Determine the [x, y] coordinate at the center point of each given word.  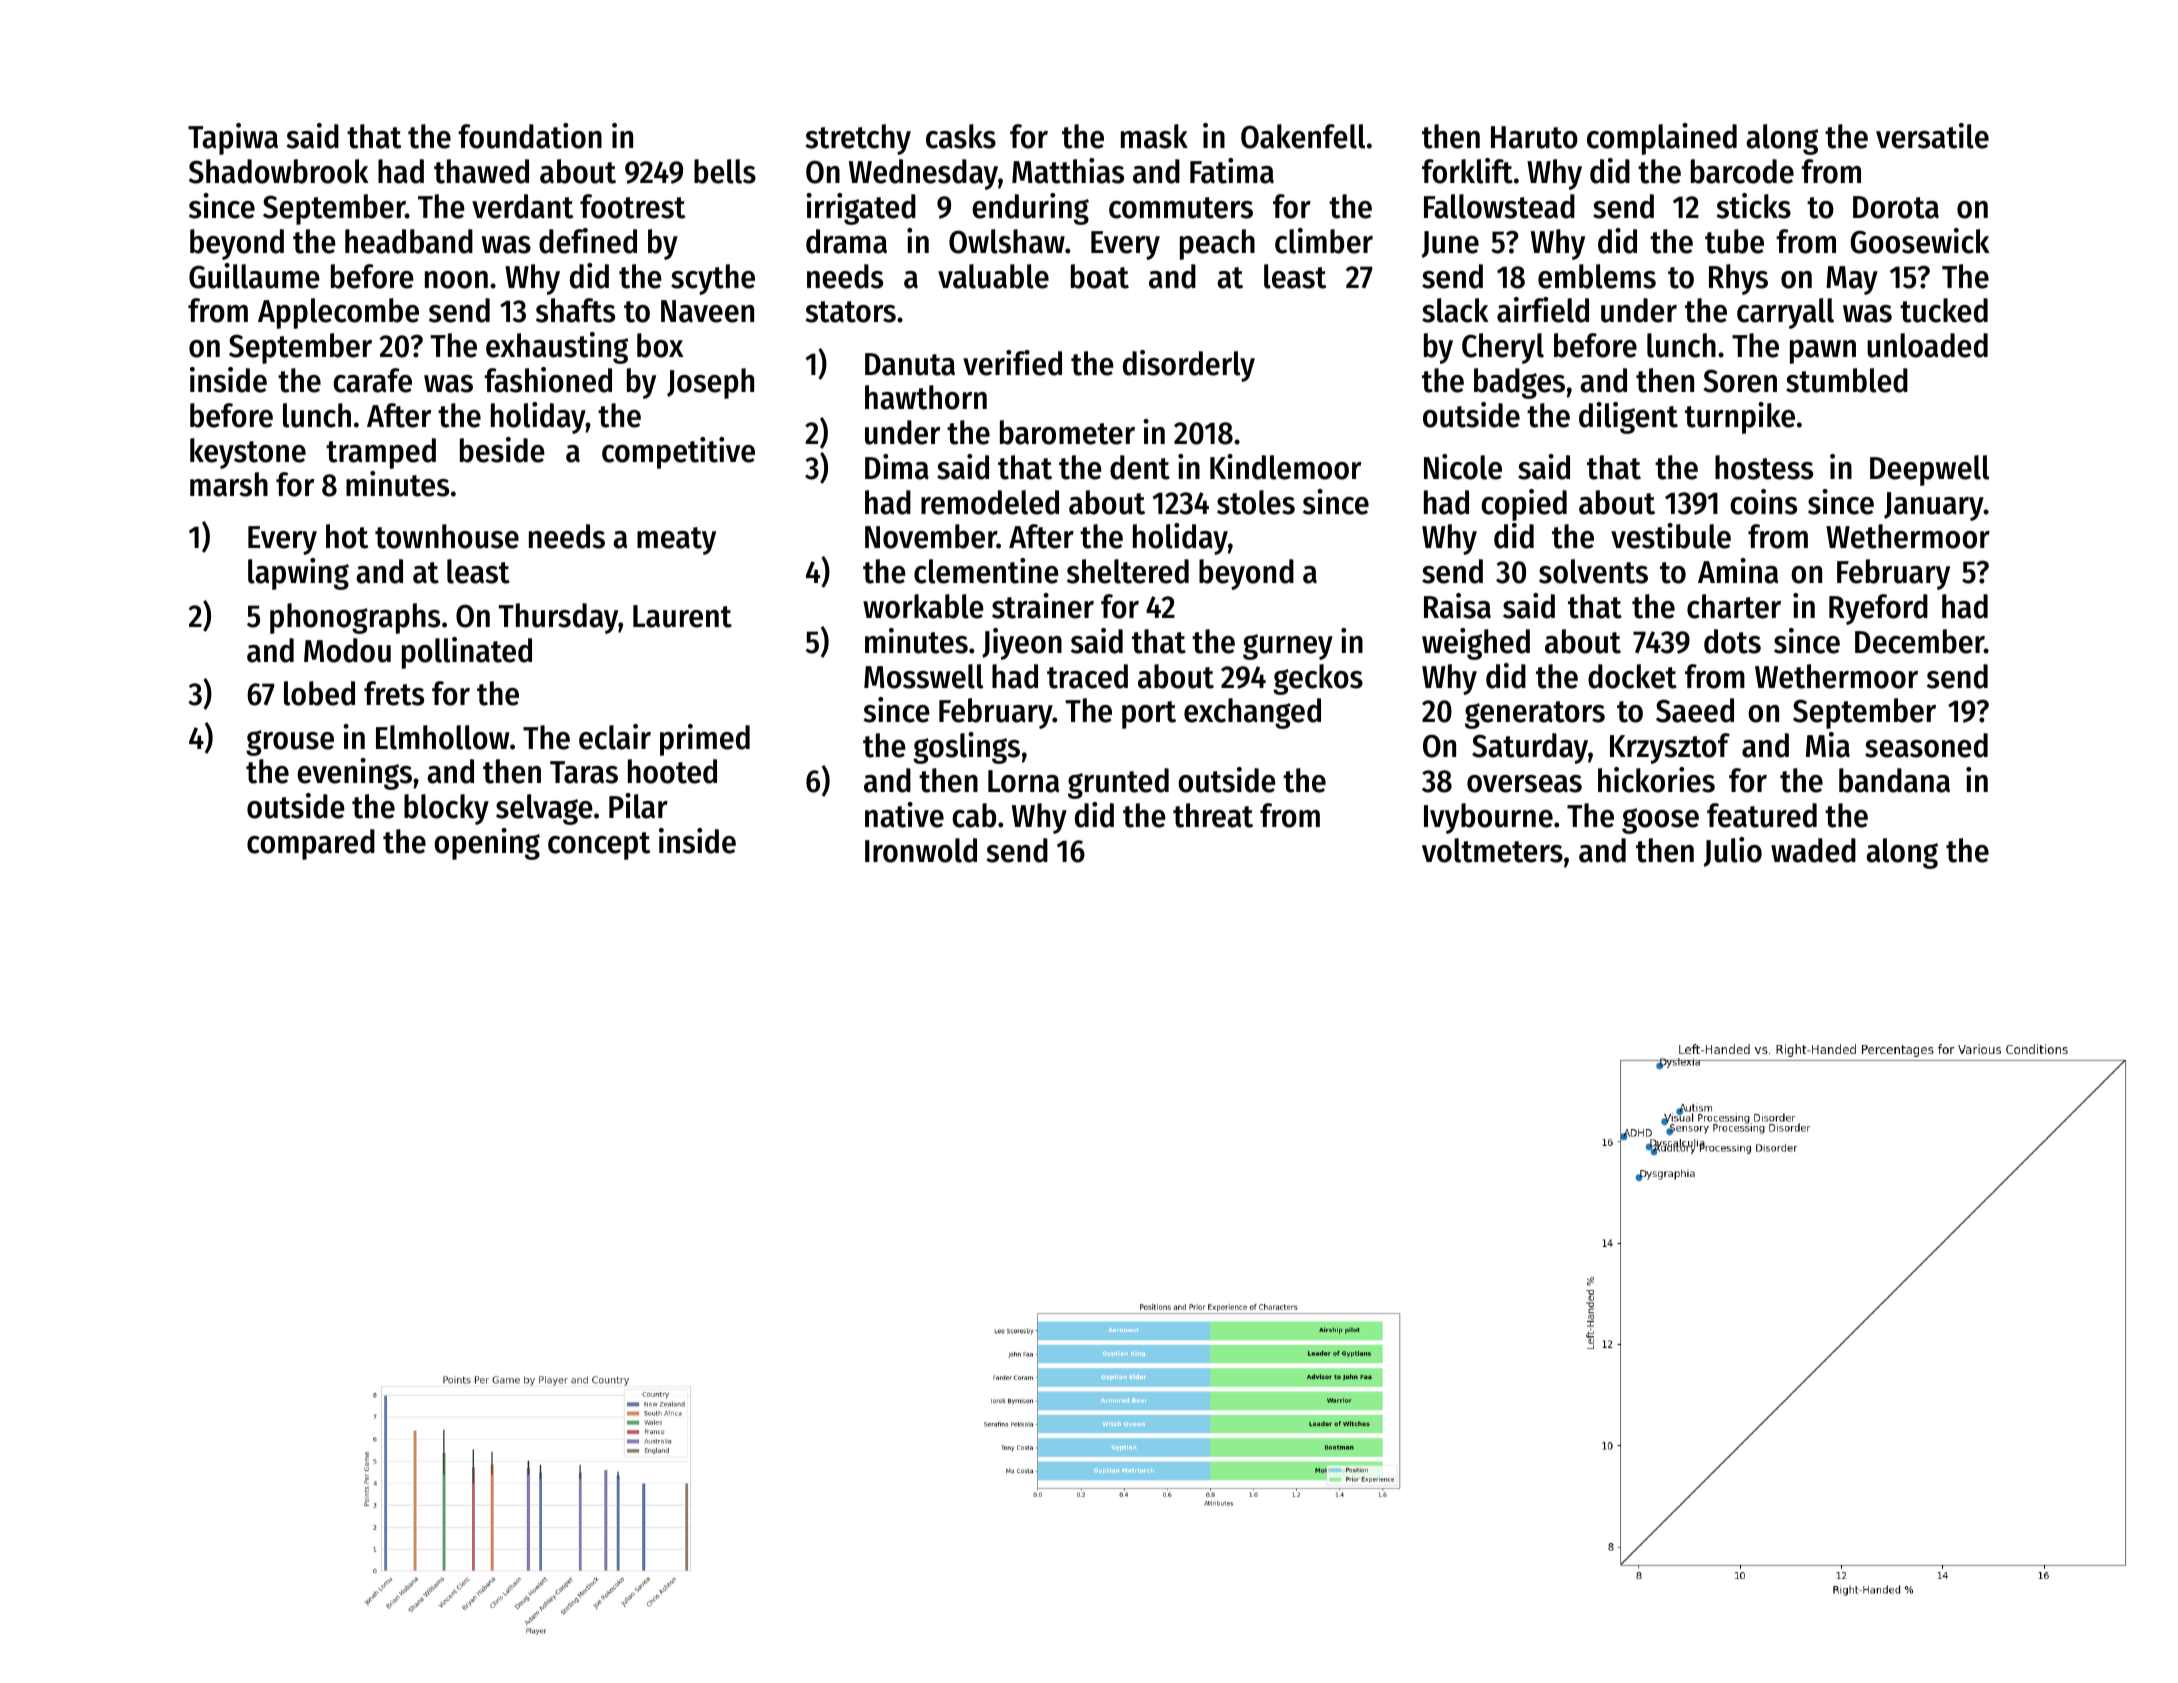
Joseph [710, 383]
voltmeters [1492, 850]
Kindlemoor [1285, 467]
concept [599, 846]
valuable [993, 276]
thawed [481, 171]
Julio [1733, 852]
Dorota [1896, 207]
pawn [1823, 352]
